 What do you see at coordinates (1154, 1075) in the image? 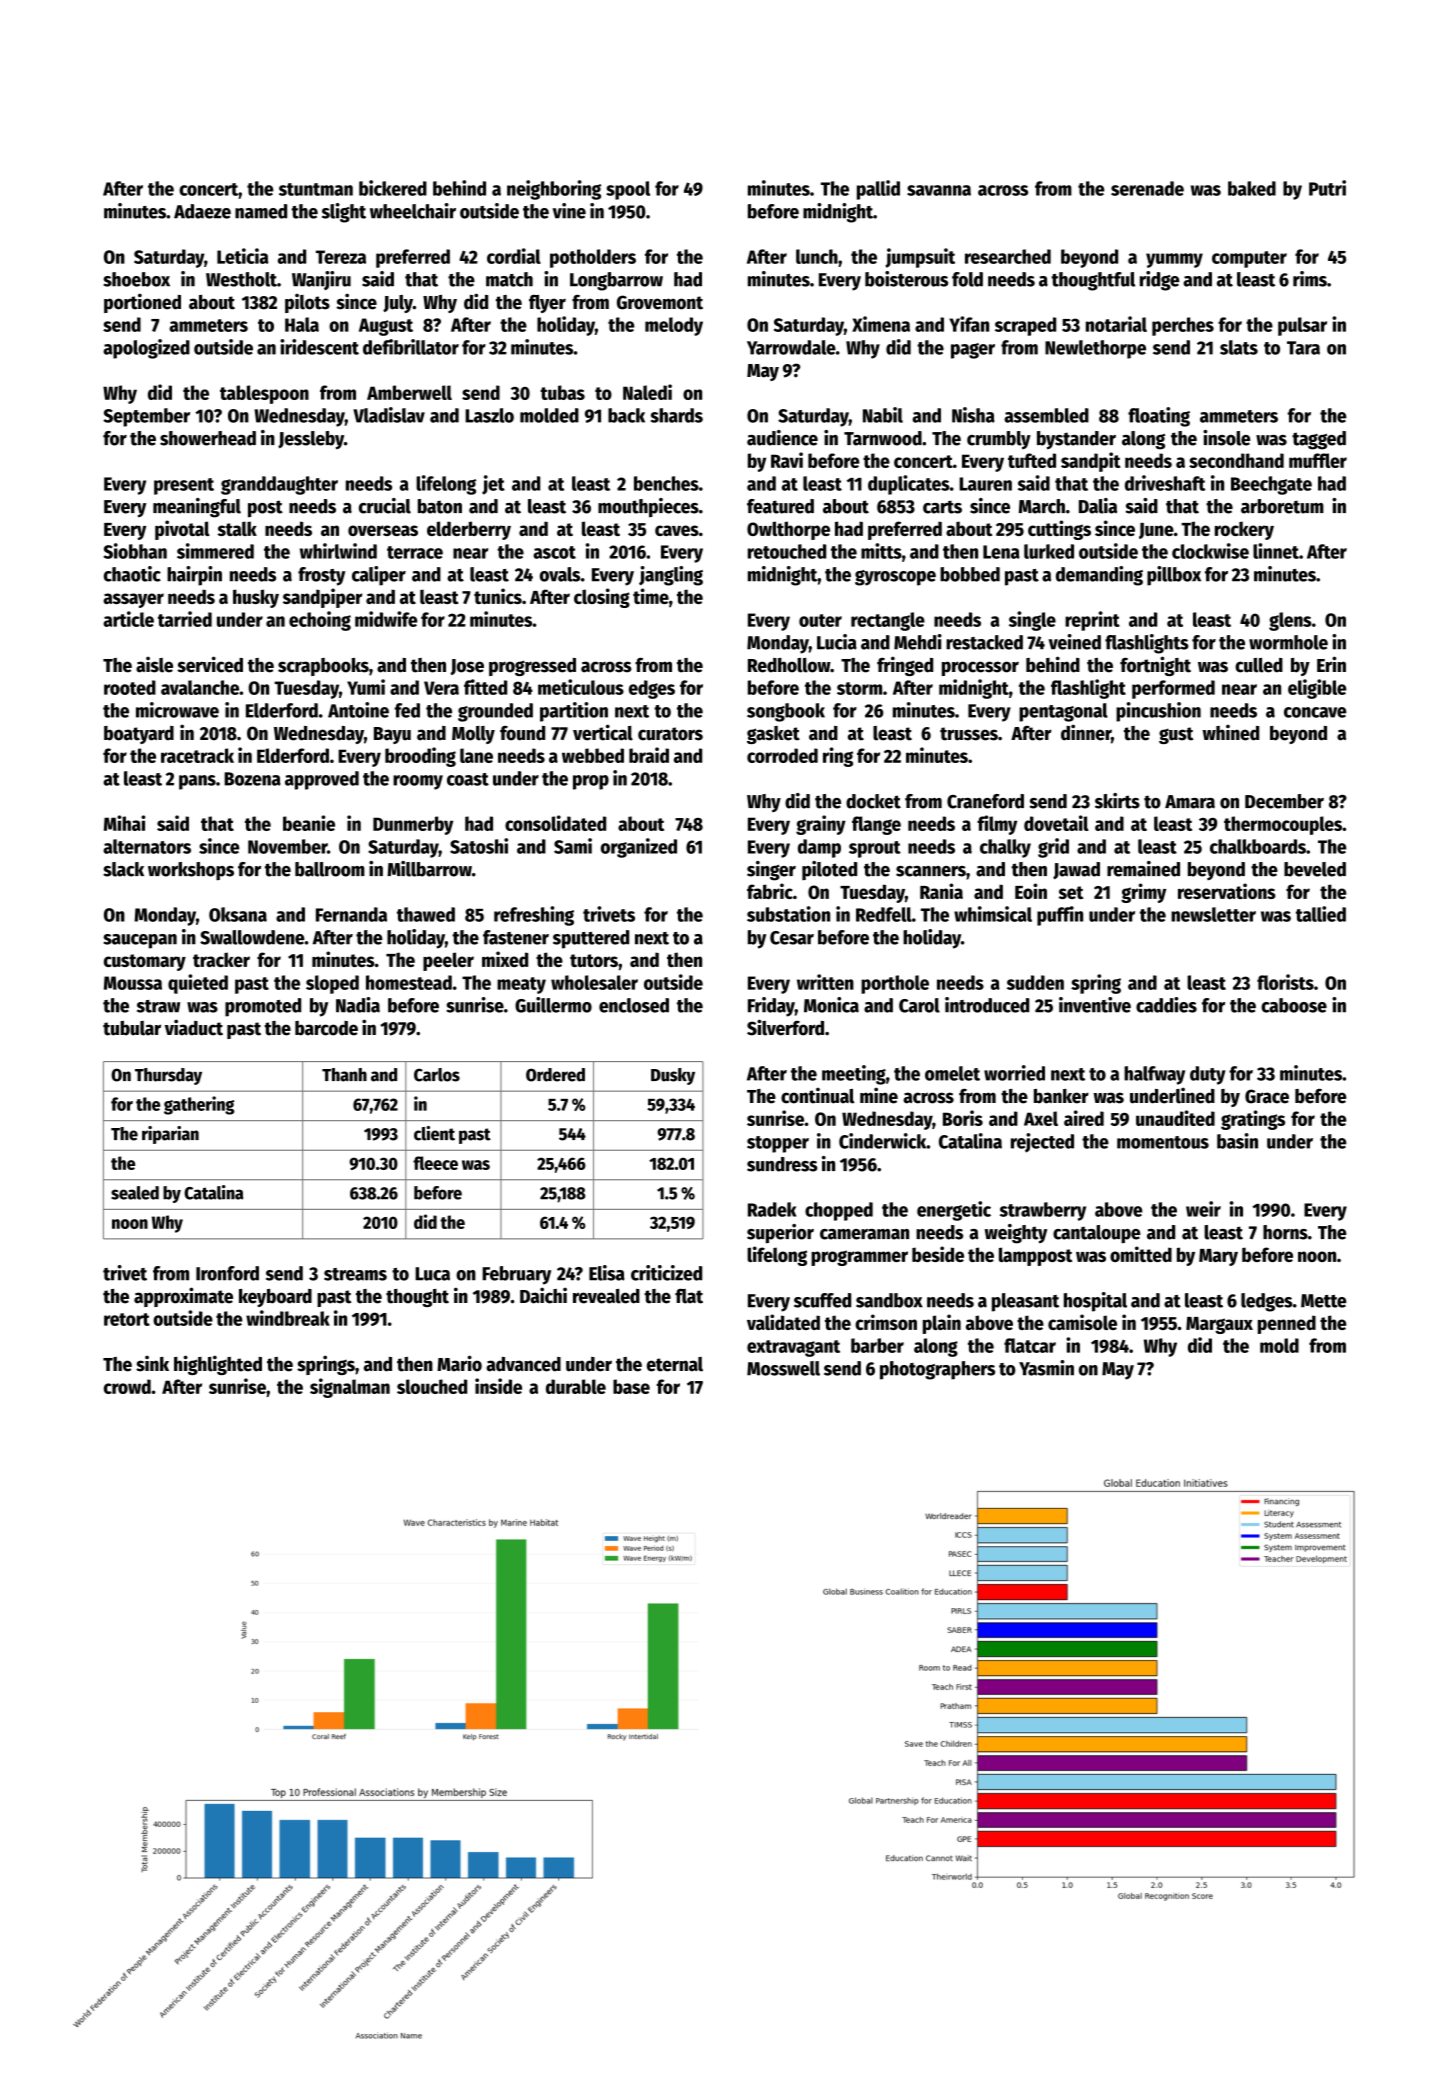
I see `halfway` at bounding box center [1154, 1075].
